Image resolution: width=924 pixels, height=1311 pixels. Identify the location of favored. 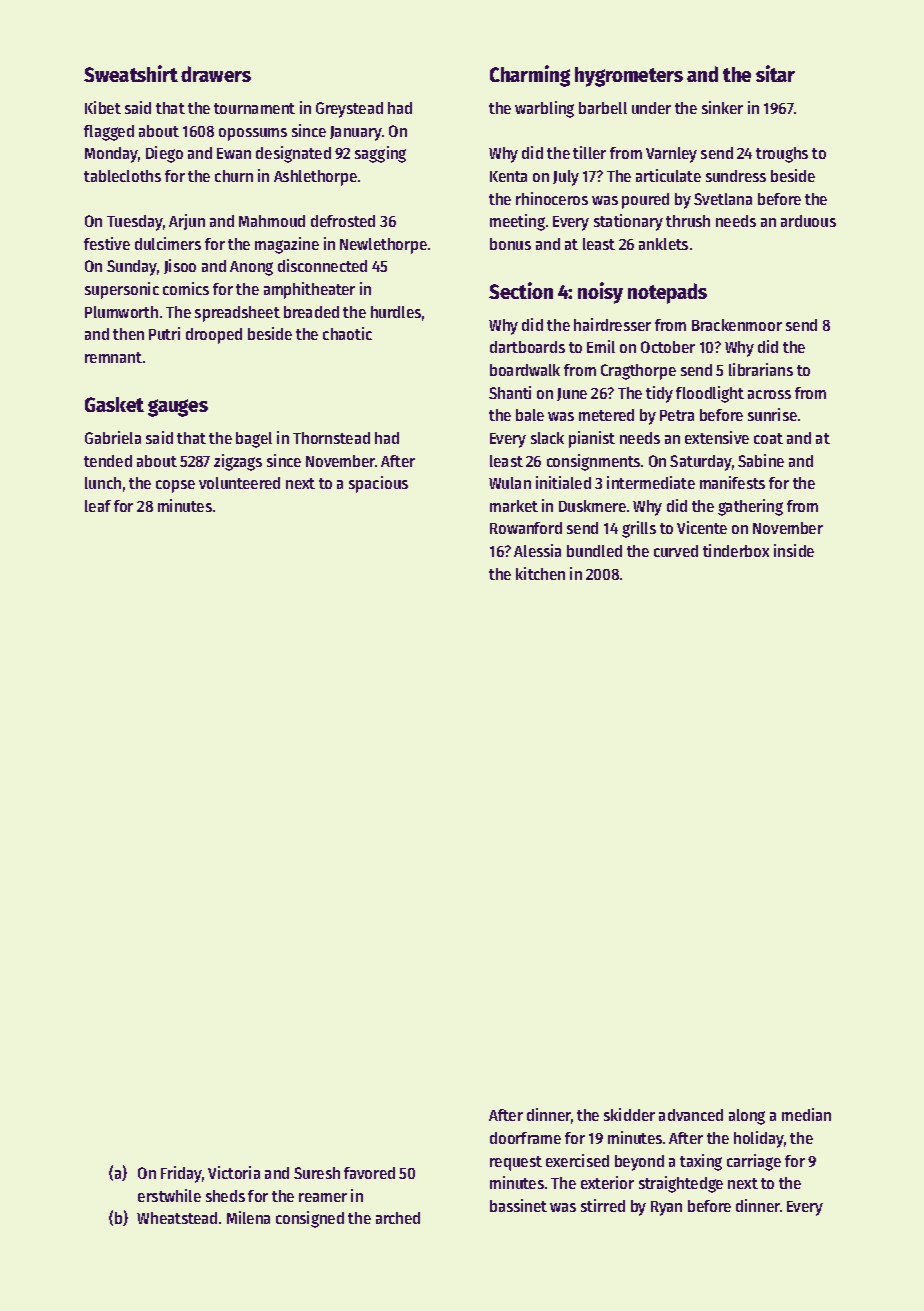
(369, 1173).
